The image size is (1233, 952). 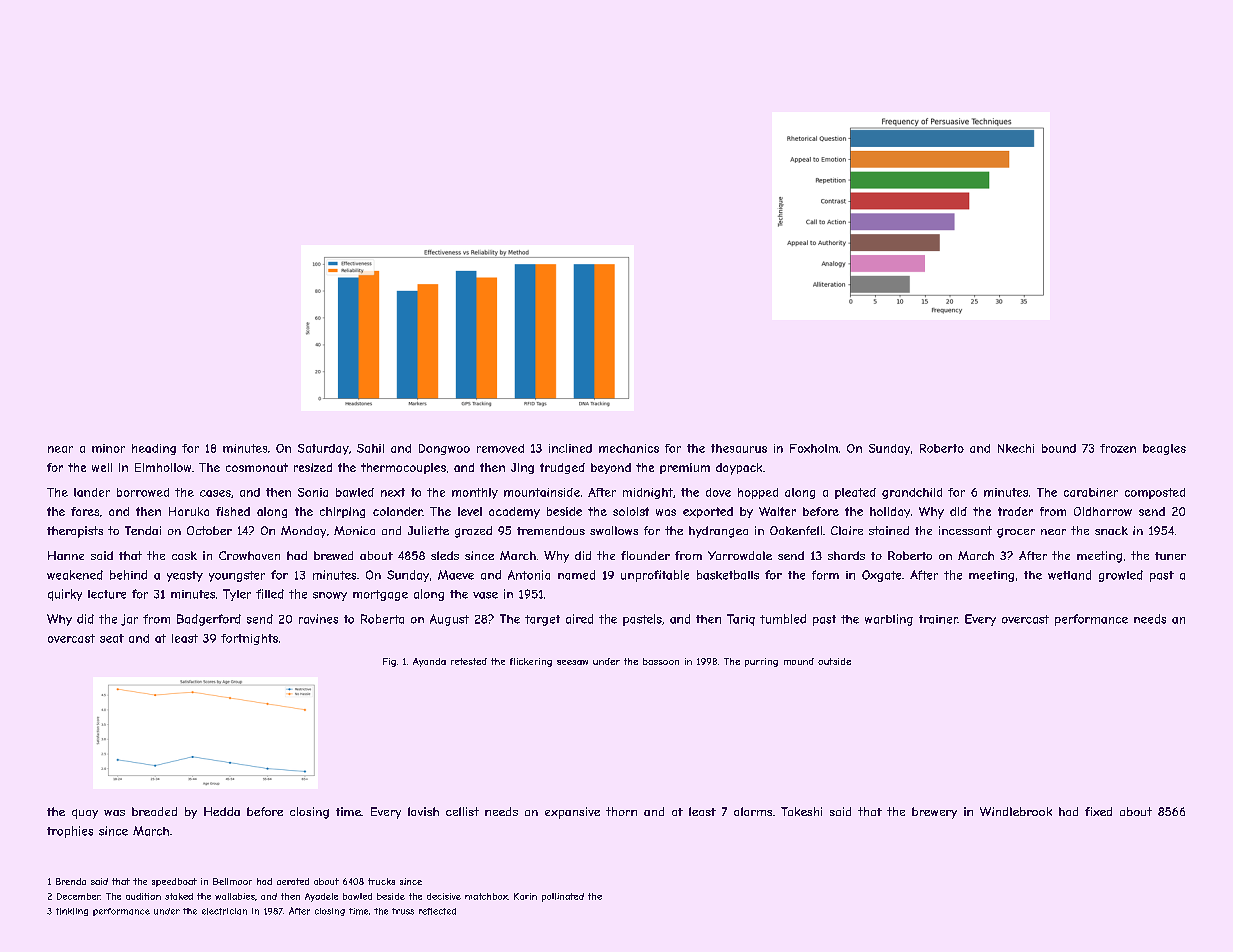 I want to click on beagles, so click(x=1164, y=449).
